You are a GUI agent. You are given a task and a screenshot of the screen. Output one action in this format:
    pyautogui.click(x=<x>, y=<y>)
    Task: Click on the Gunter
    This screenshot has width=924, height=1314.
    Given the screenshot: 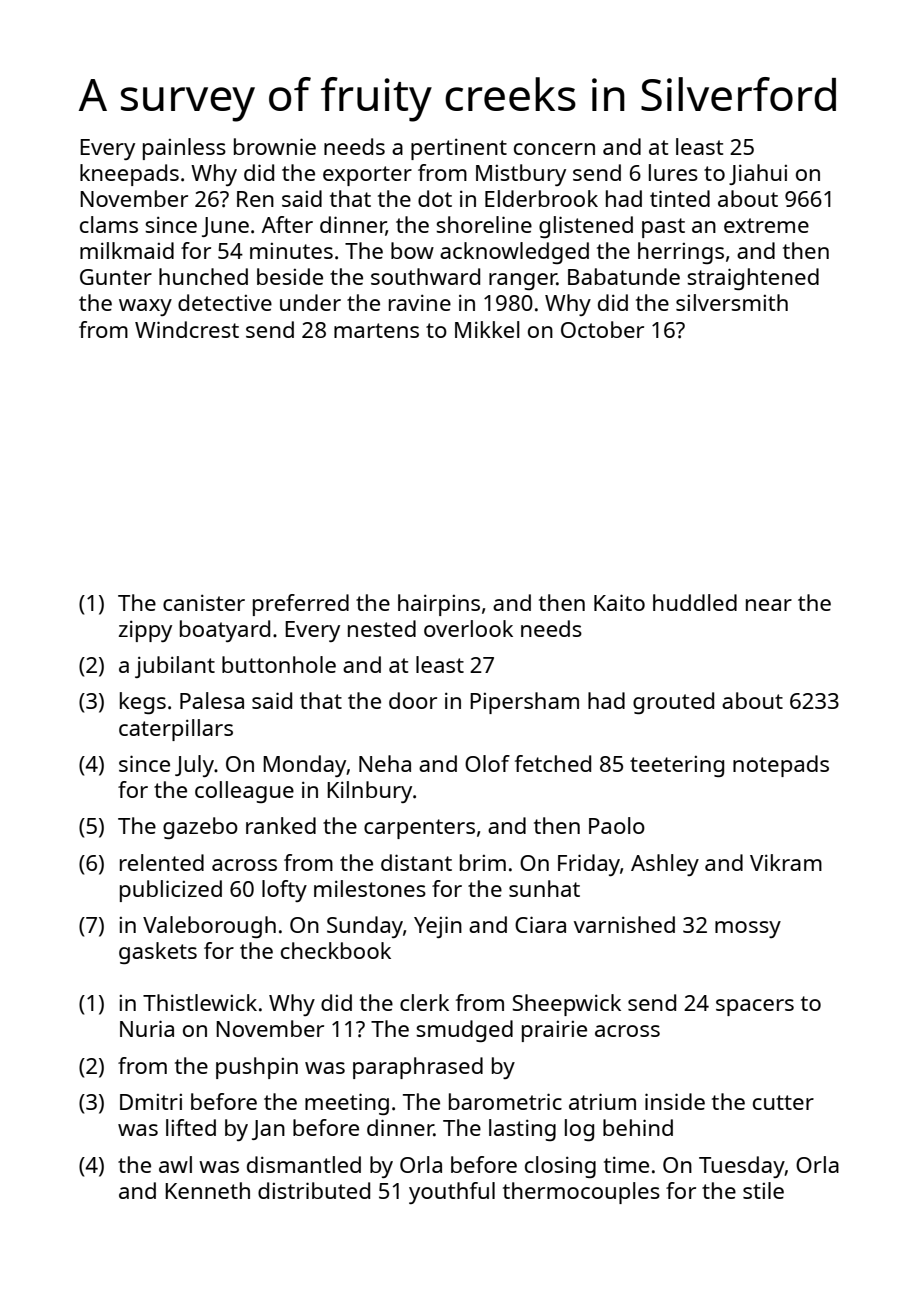 What is the action you would take?
    pyautogui.click(x=116, y=277)
